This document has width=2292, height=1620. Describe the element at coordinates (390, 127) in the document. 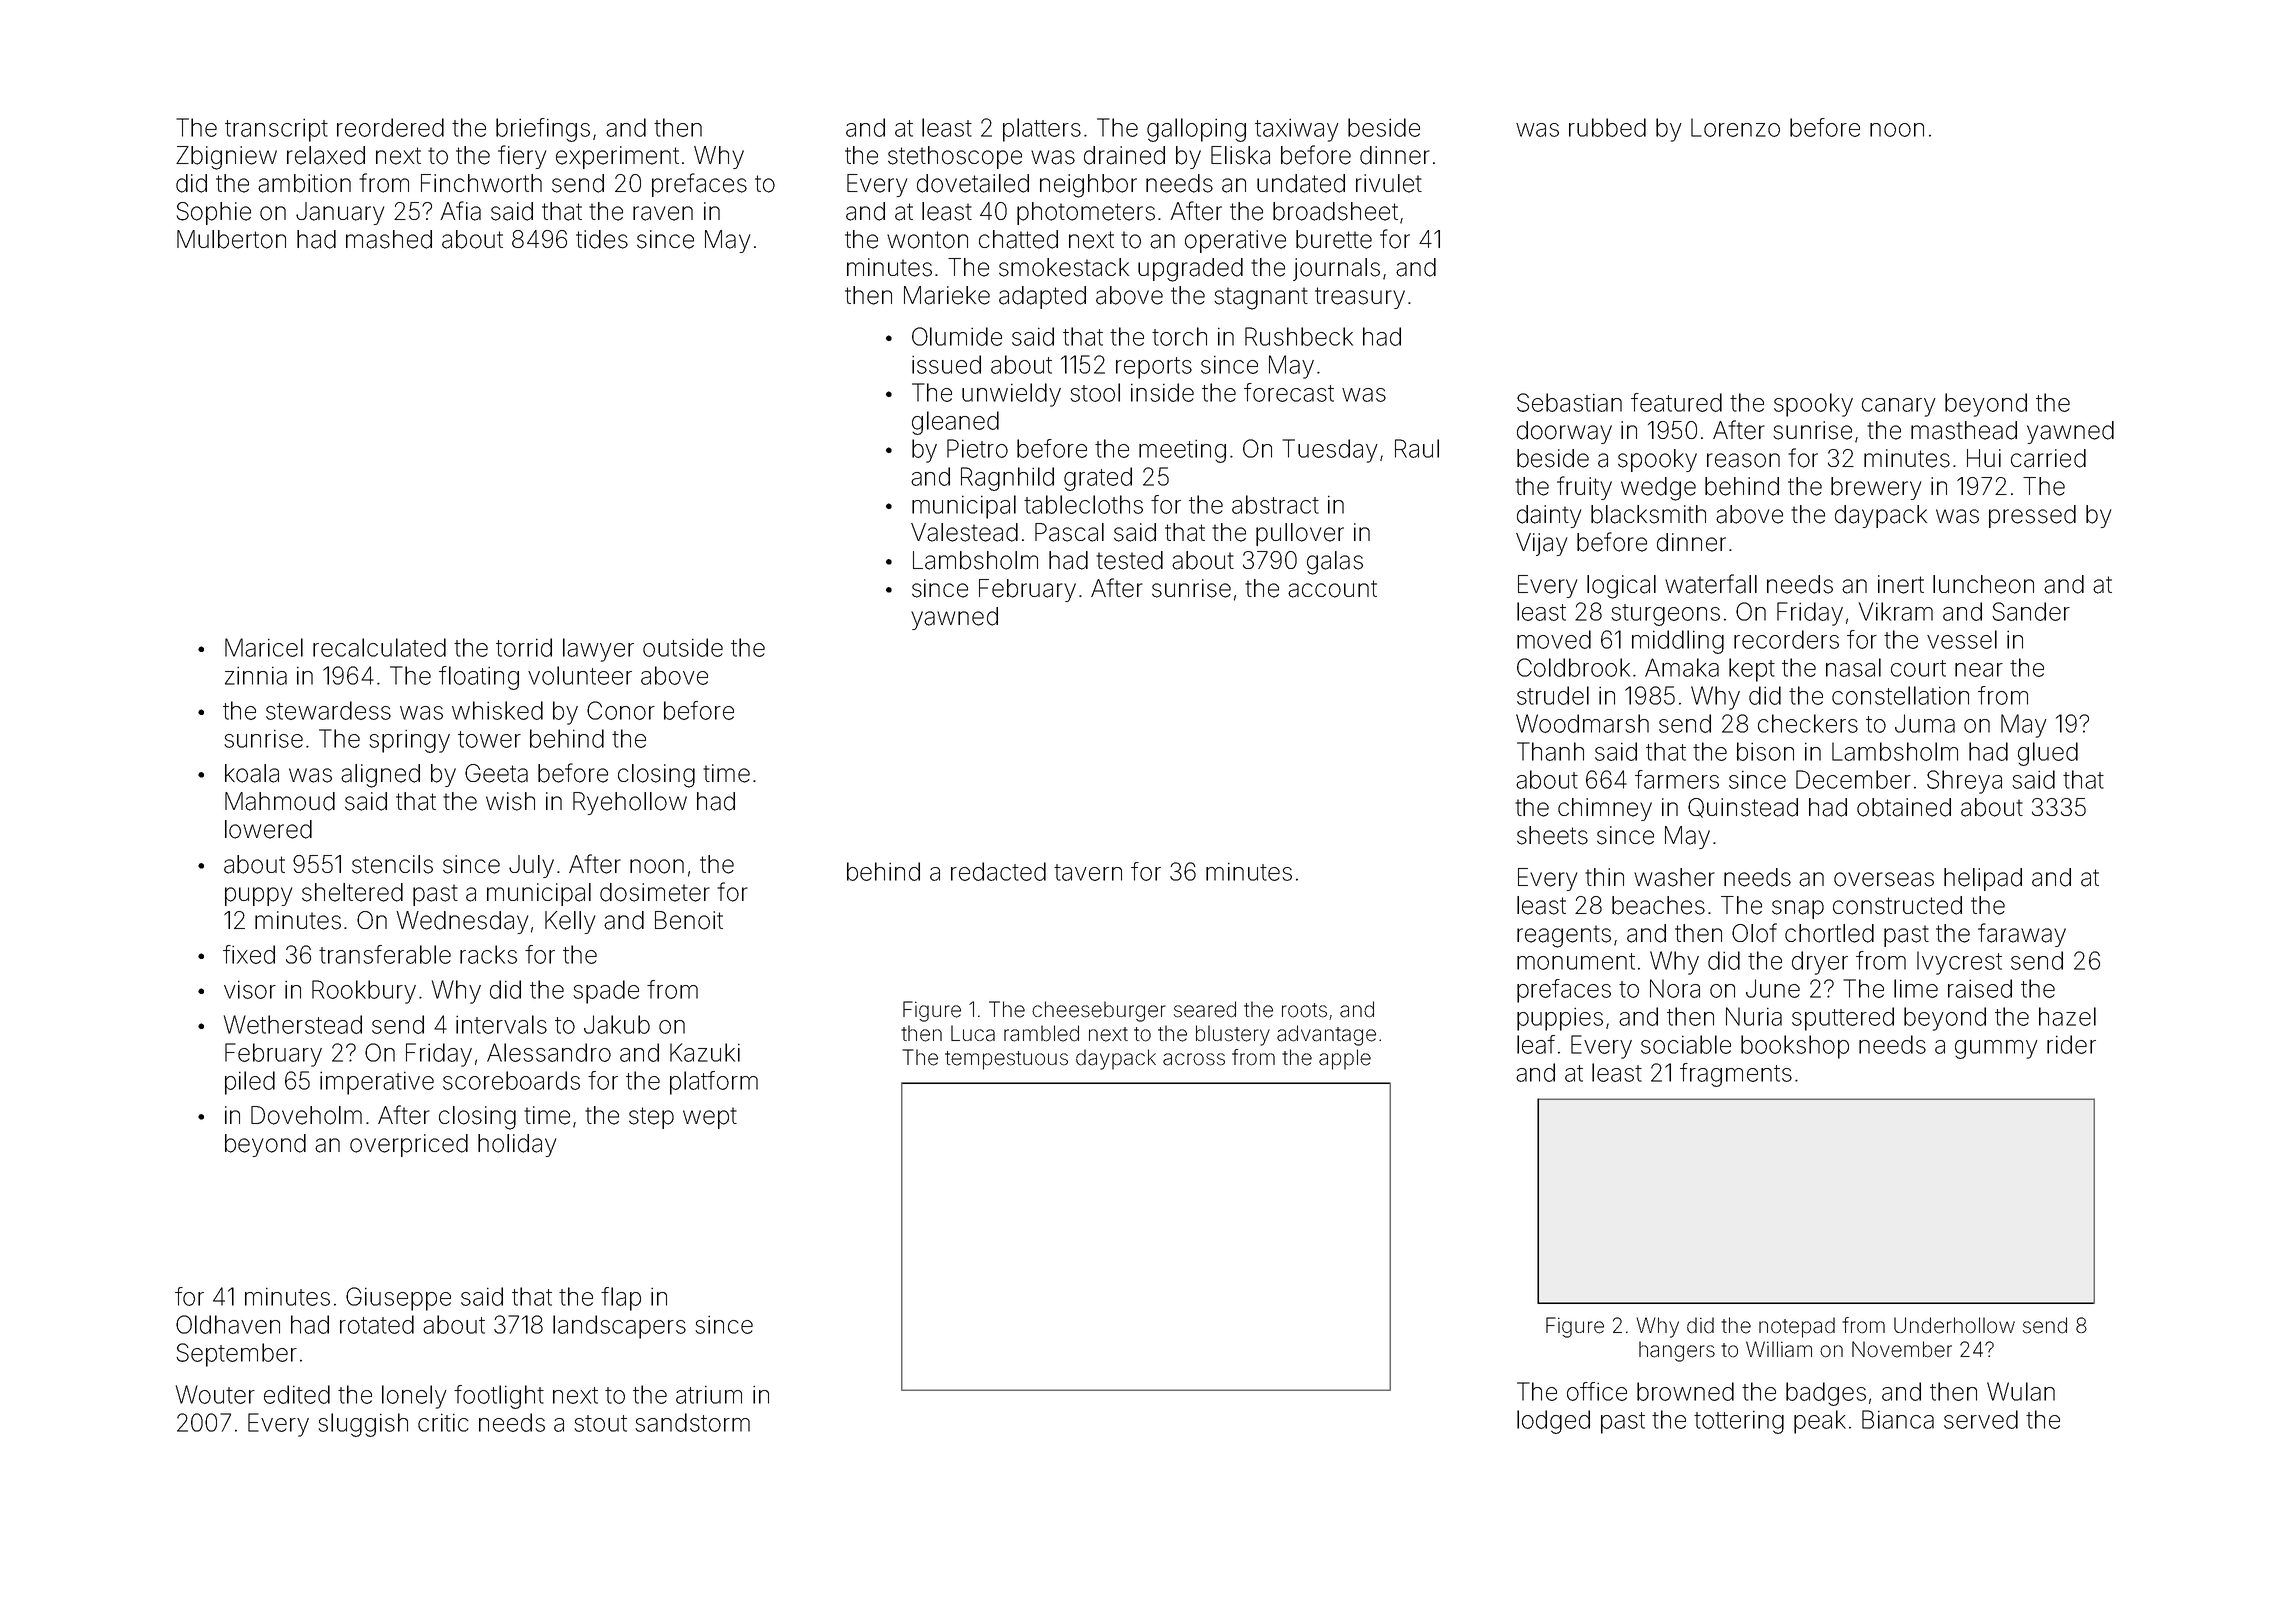

I see `reordered` at that location.
